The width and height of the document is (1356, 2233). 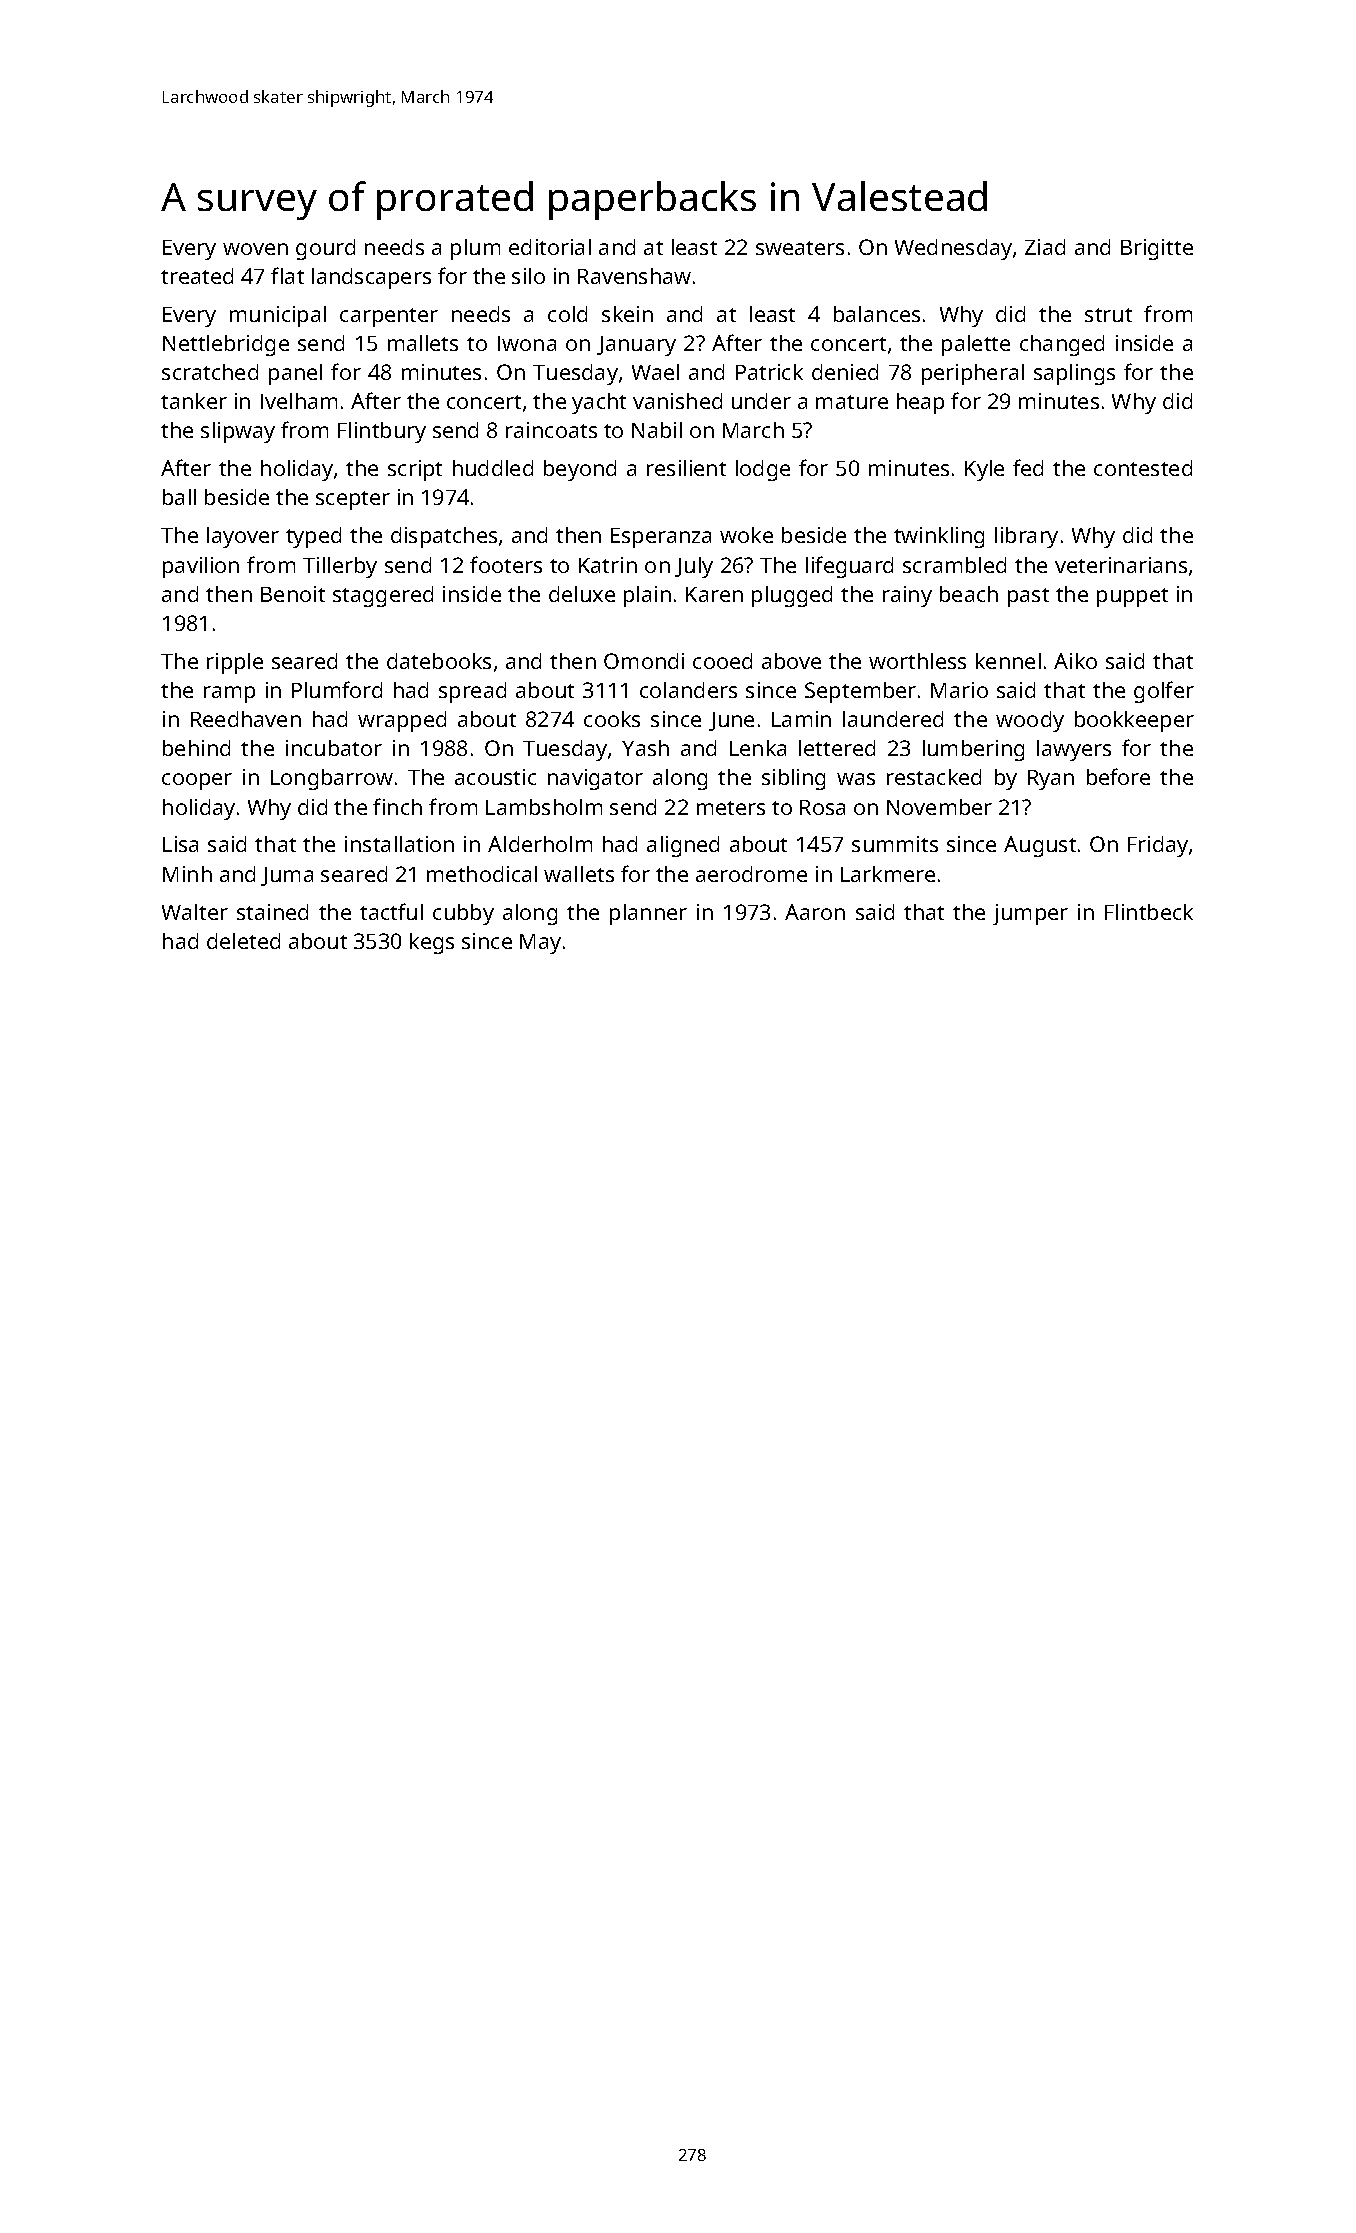 I want to click on pavilion, so click(x=201, y=567).
